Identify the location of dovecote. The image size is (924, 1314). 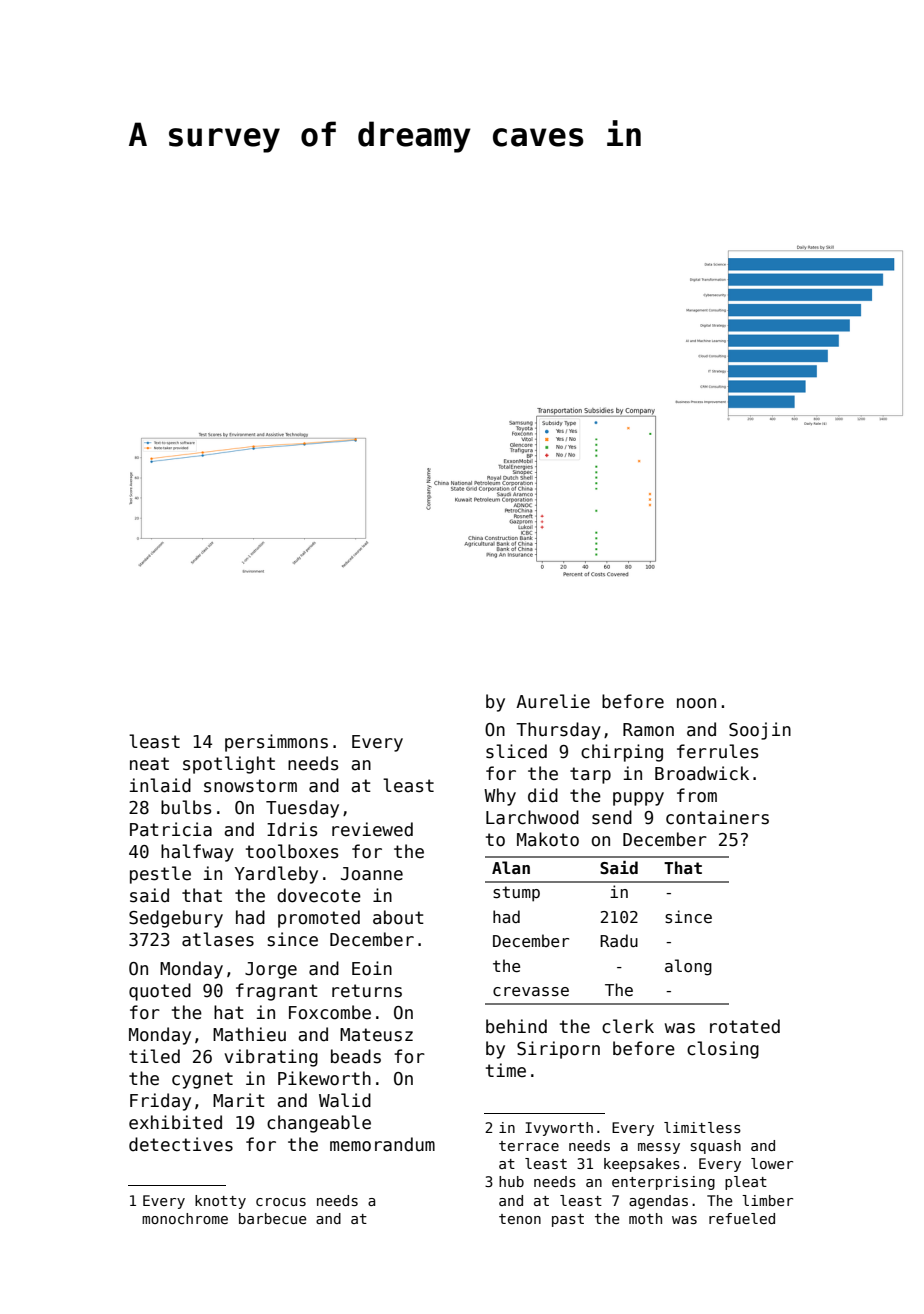
(319, 895).
